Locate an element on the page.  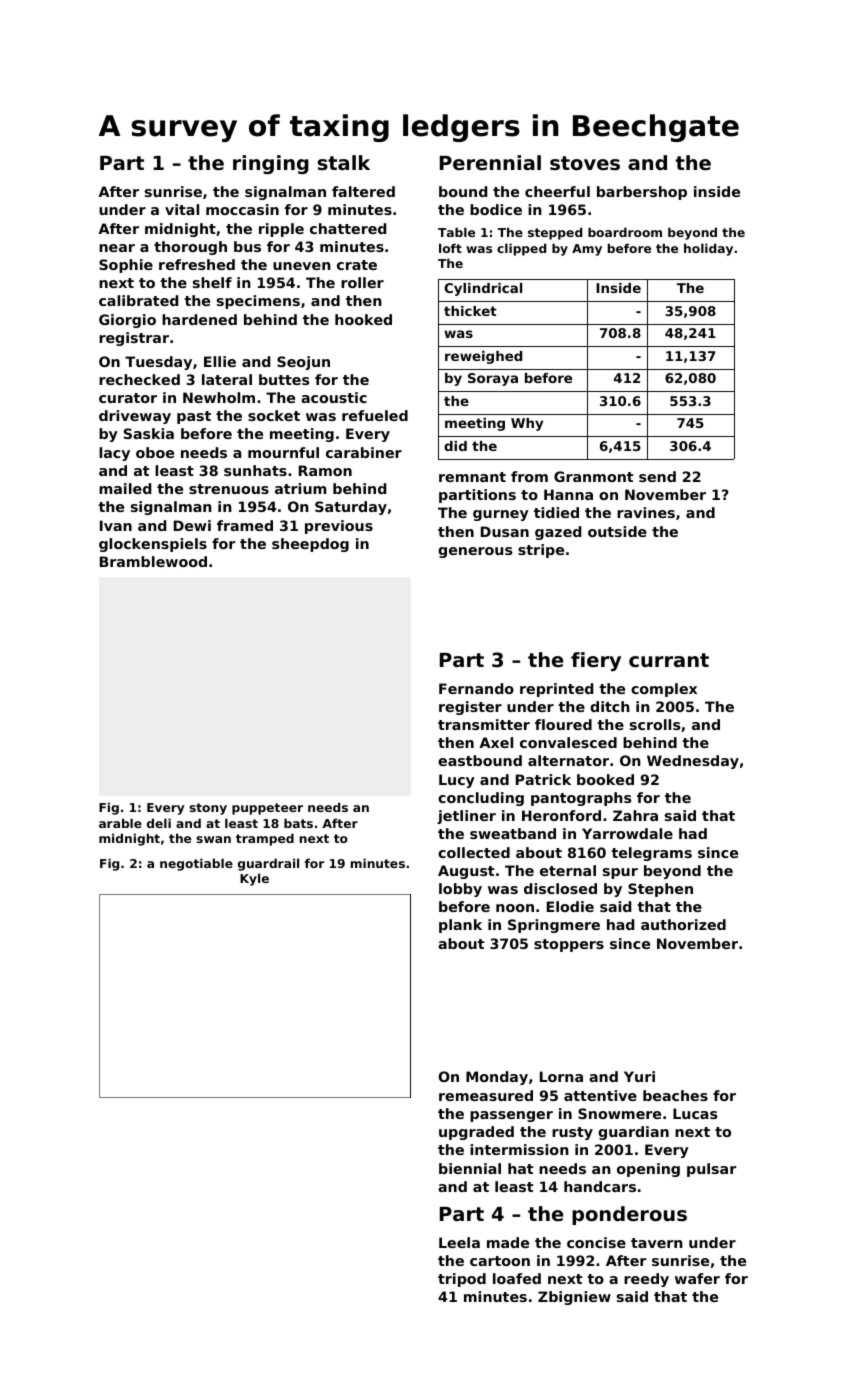
August is located at coordinates (466, 872).
